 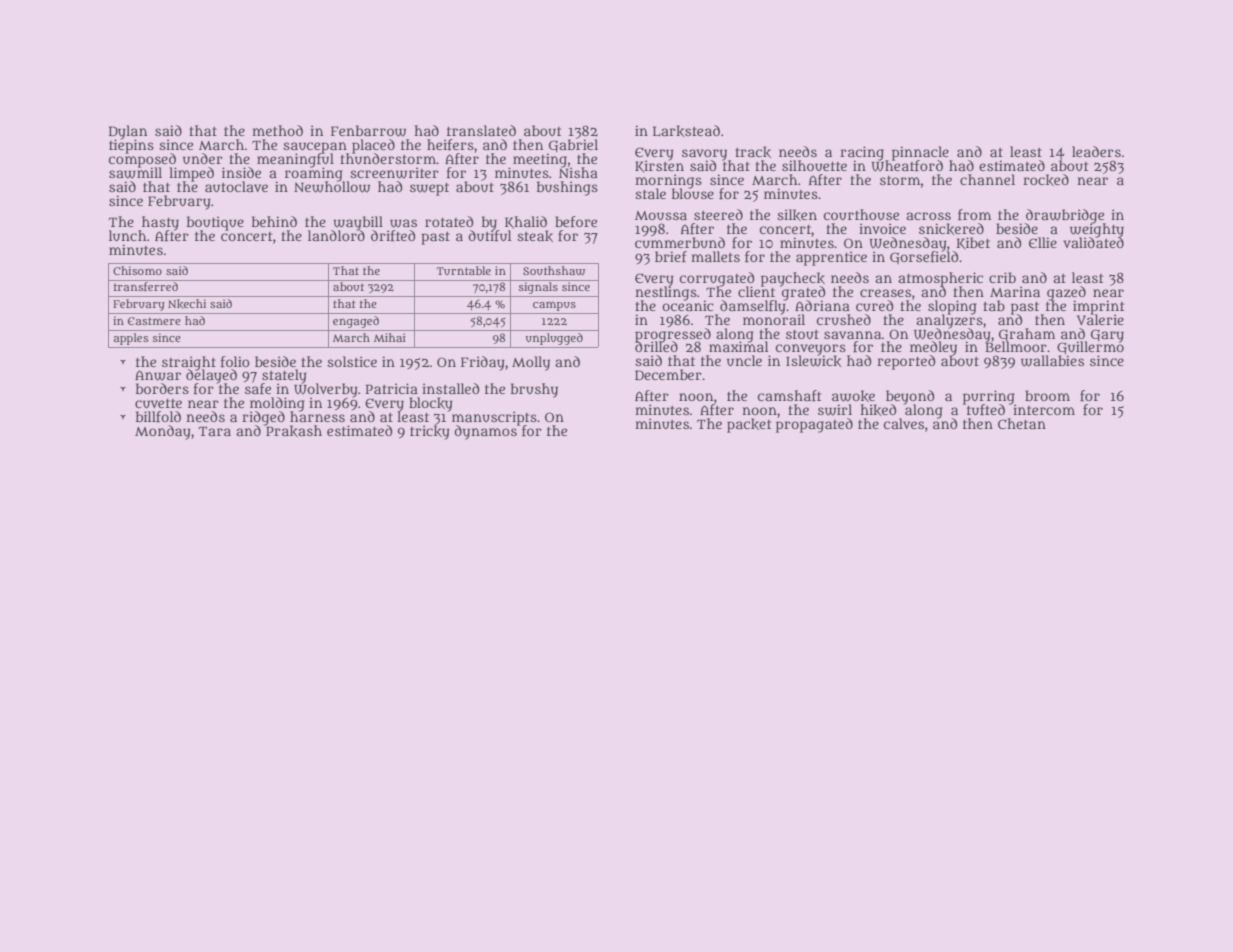 I want to click on tricky, so click(x=430, y=432).
